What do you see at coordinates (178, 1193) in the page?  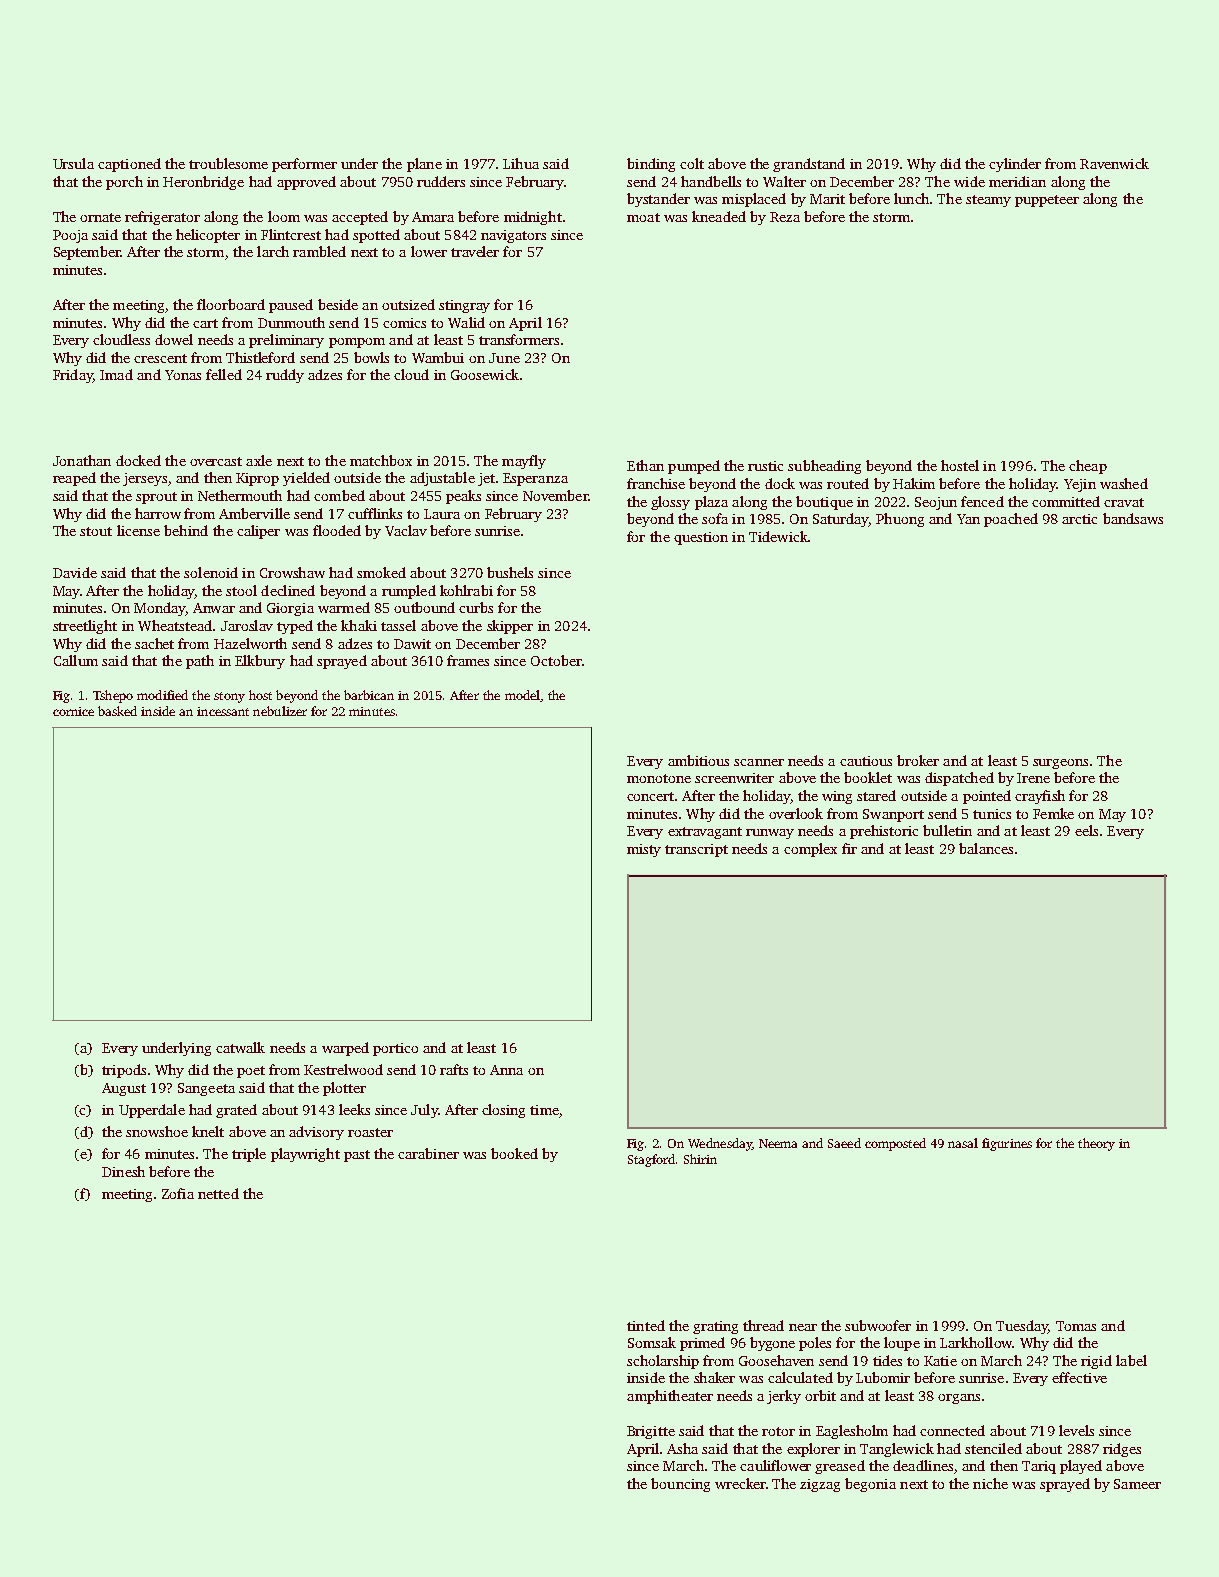 I see `Zofia` at bounding box center [178, 1193].
